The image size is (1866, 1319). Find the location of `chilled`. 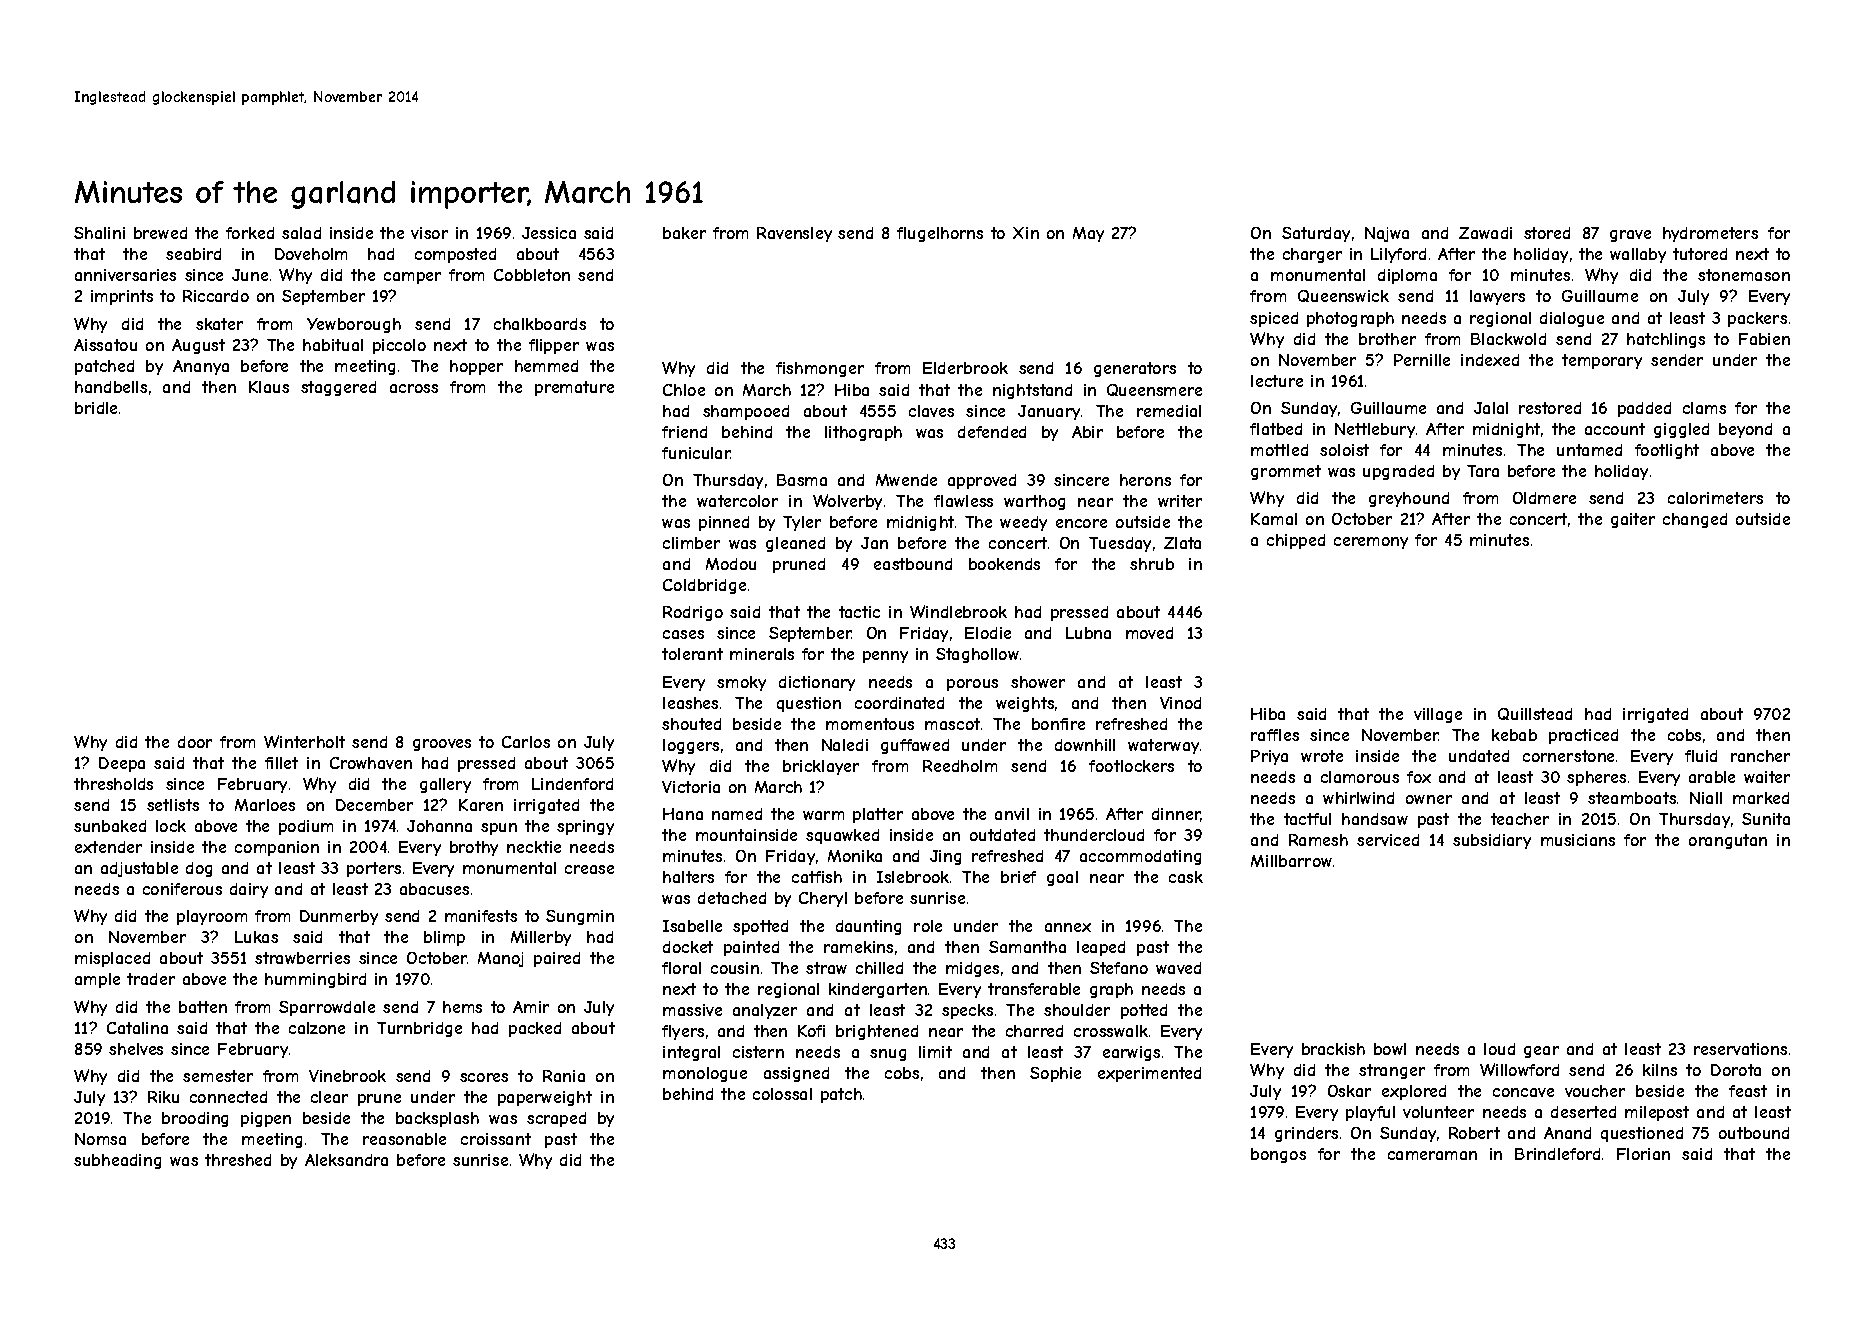

chilled is located at coordinates (879, 968).
